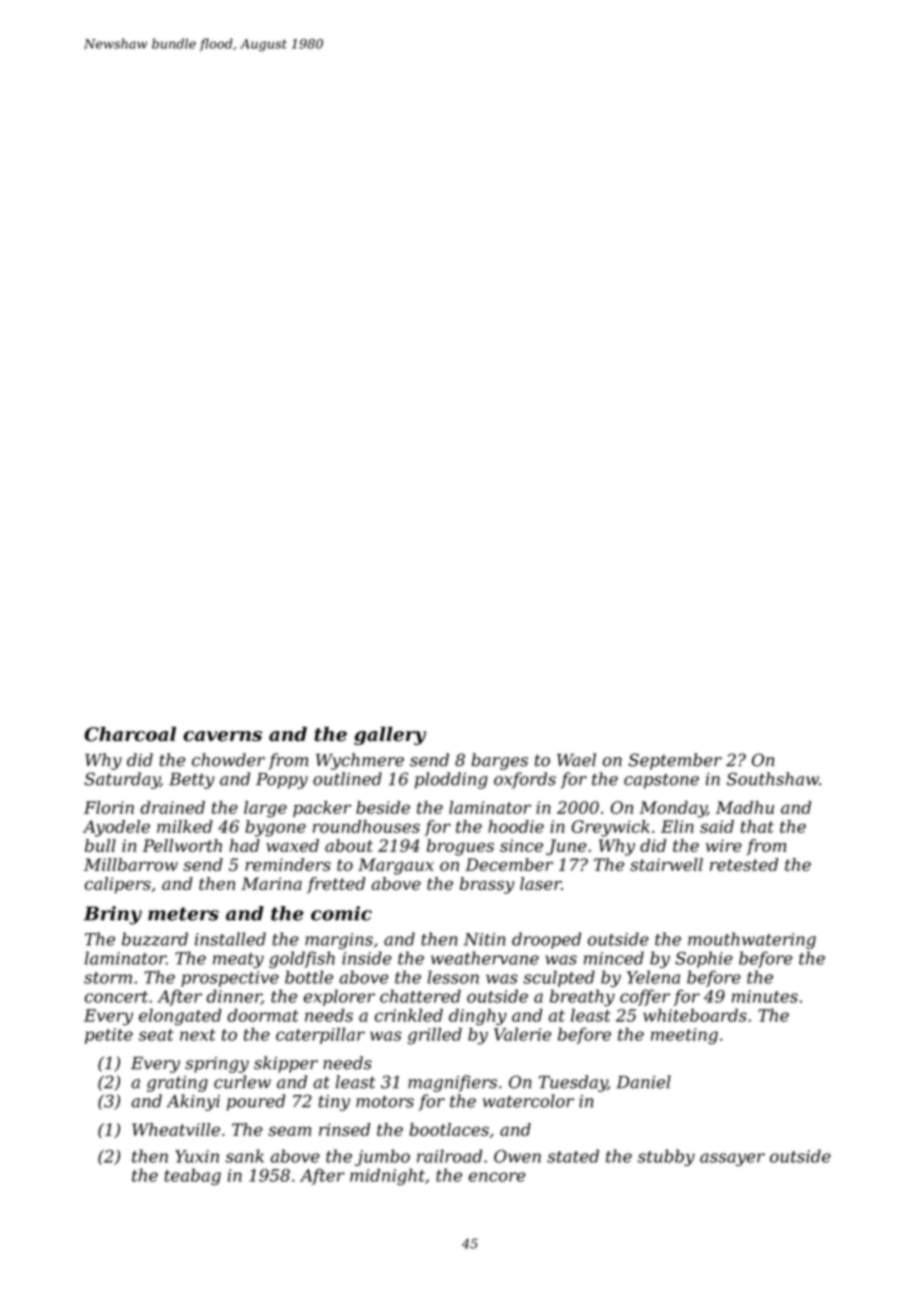 This screenshot has height=1308, width=924. What do you see at coordinates (265, 809) in the screenshot?
I see `large` at bounding box center [265, 809].
